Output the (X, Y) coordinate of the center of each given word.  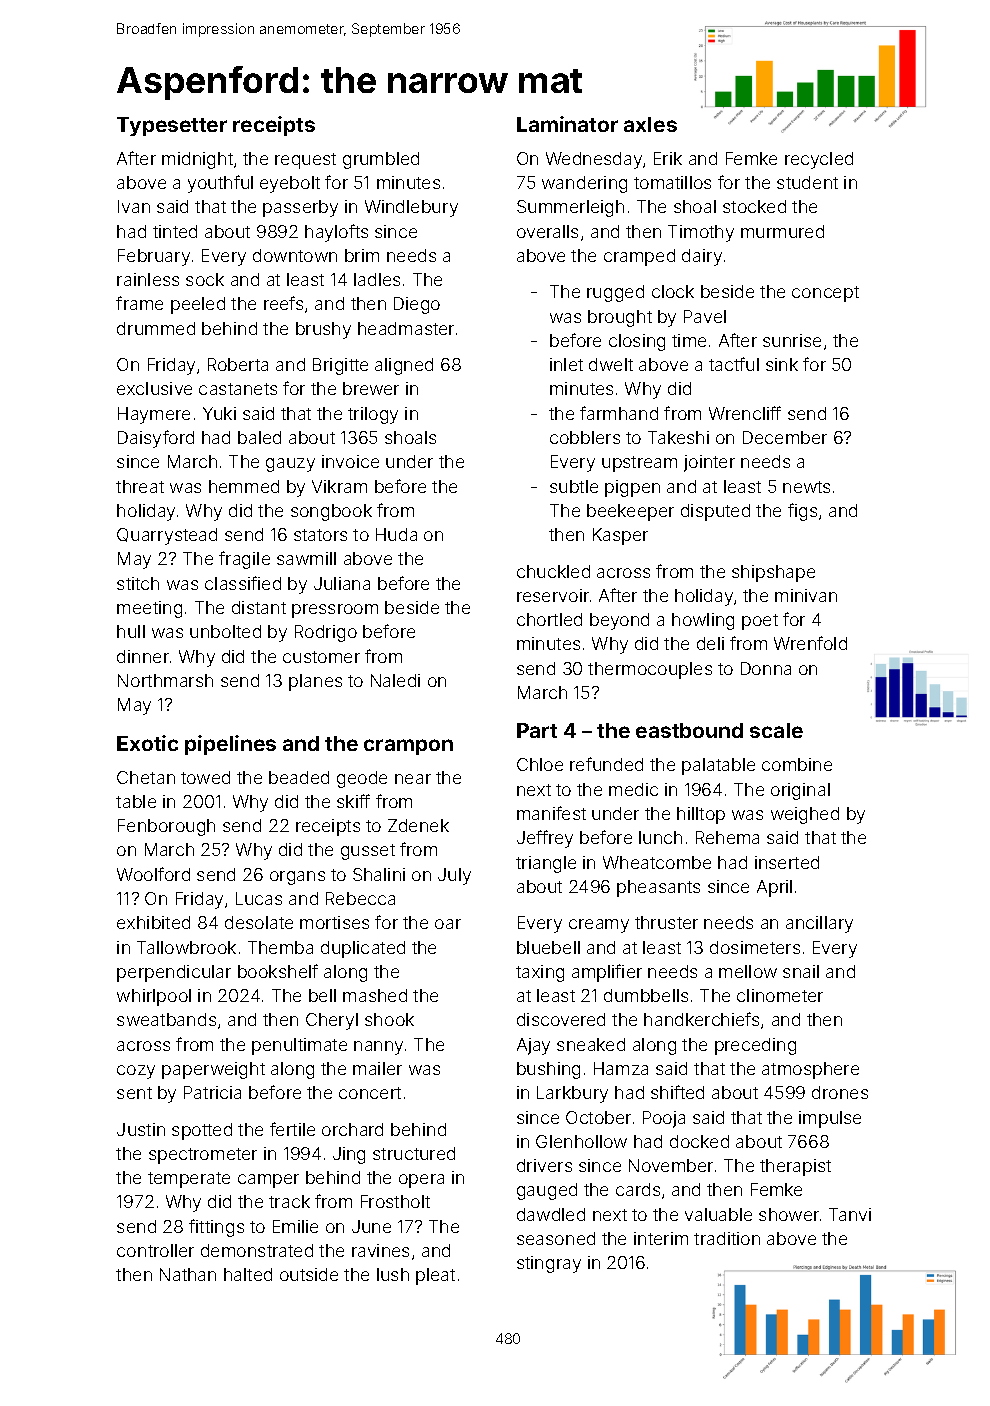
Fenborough (166, 827)
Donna (766, 668)
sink (782, 364)
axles (650, 124)
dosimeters (755, 947)
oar (448, 924)
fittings (216, 1228)
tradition (727, 1238)
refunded (606, 764)
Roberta (238, 364)
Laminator (567, 124)
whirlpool (154, 997)
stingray (549, 1264)
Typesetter (172, 126)
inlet (566, 364)
